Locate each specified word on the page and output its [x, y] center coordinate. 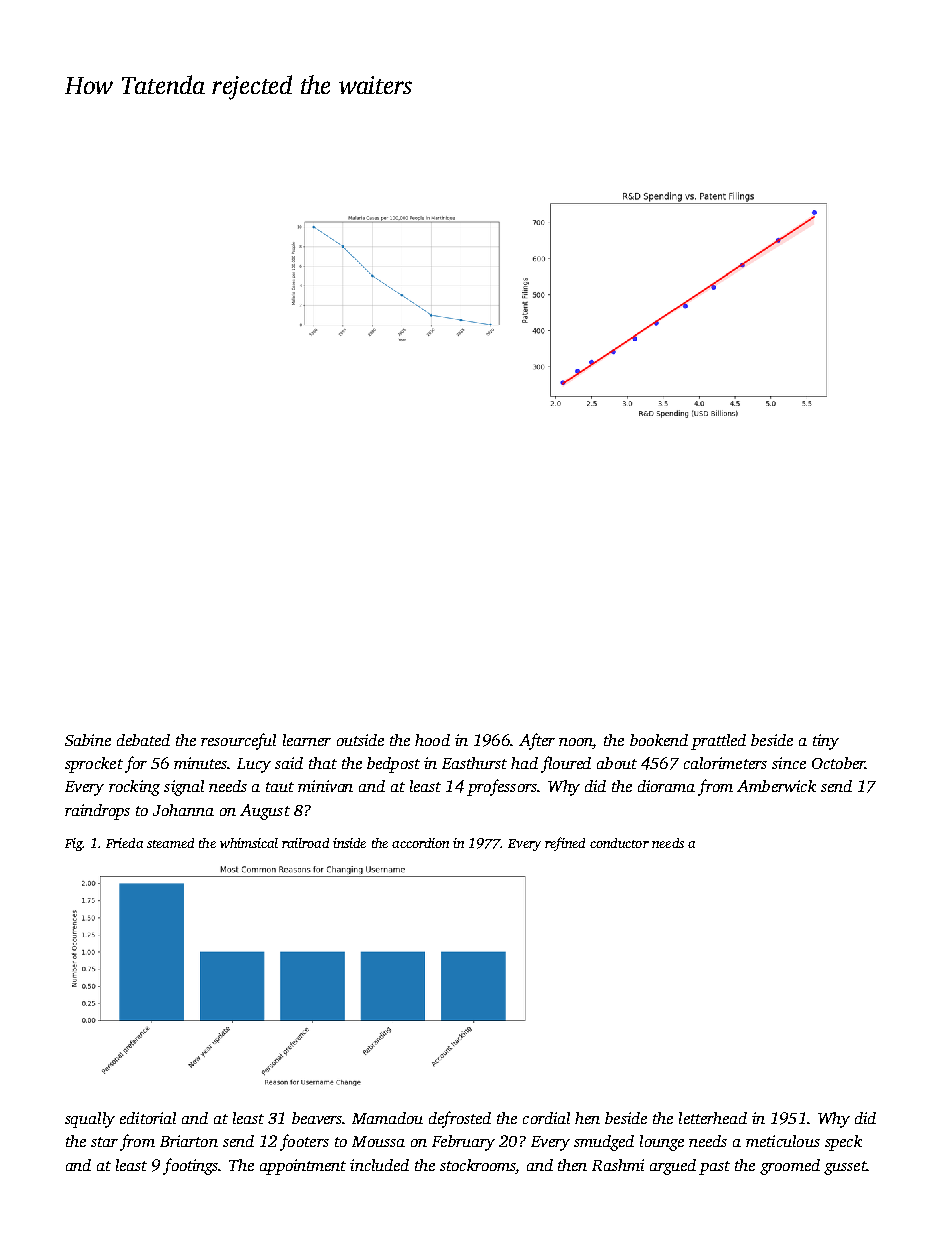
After [537, 741]
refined [565, 844]
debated [143, 740]
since [789, 763]
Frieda [124, 843]
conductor [619, 843]
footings [191, 1166]
